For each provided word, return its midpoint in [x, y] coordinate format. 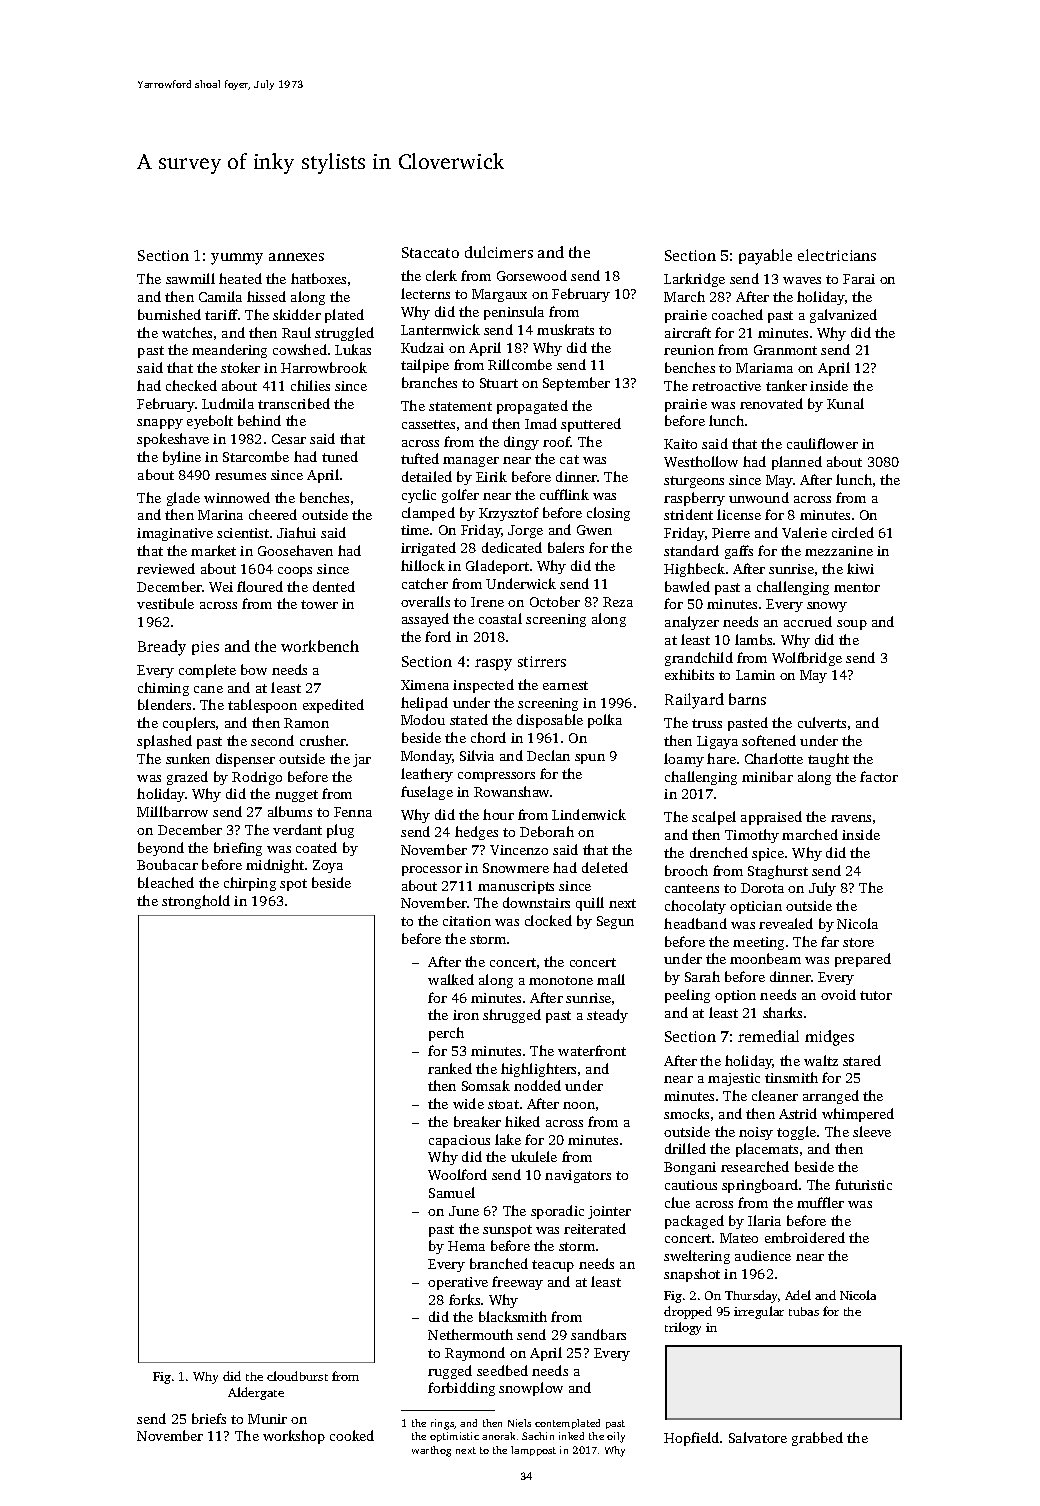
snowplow [531, 1389]
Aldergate [256, 1393]
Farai [859, 279]
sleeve [872, 1131]
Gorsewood [532, 275]
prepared [863, 960]
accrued [808, 621]
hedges [476, 833]
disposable [550, 721]
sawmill [190, 278]
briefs [209, 1418]
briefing [238, 849]
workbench [320, 646]
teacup [553, 1266]
